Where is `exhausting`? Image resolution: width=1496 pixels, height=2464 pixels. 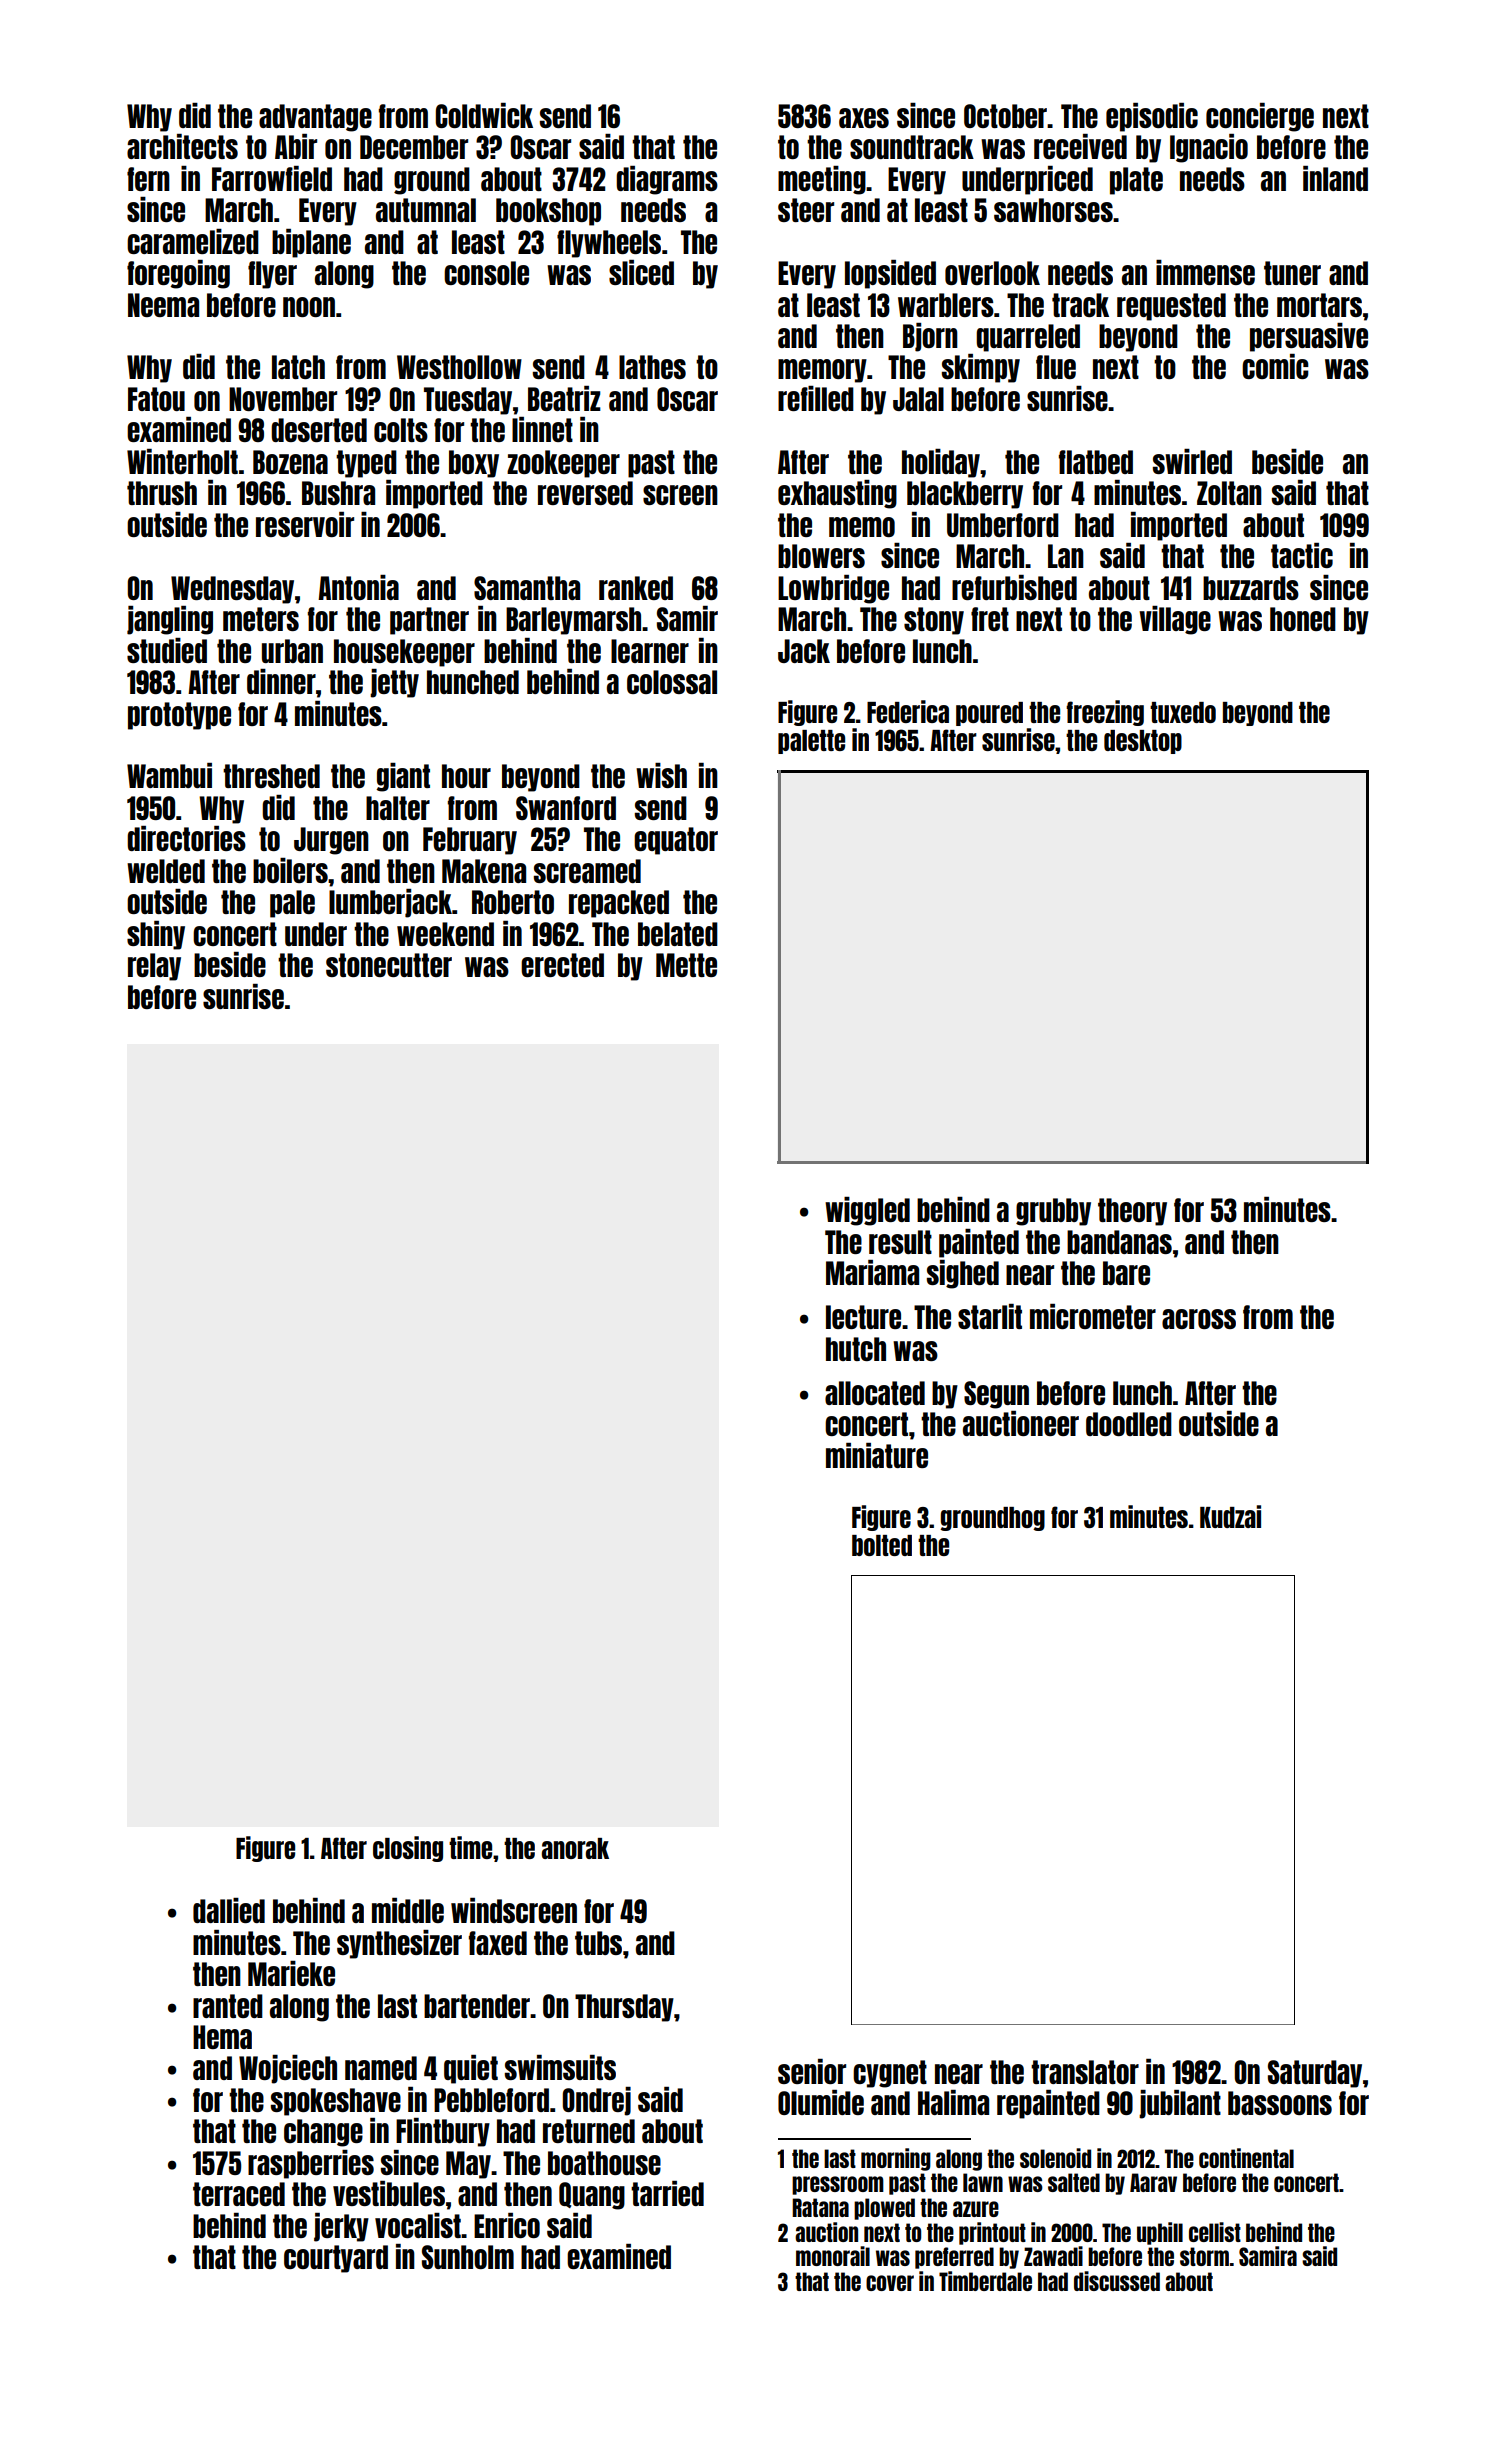 exhausting is located at coordinates (837, 494).
